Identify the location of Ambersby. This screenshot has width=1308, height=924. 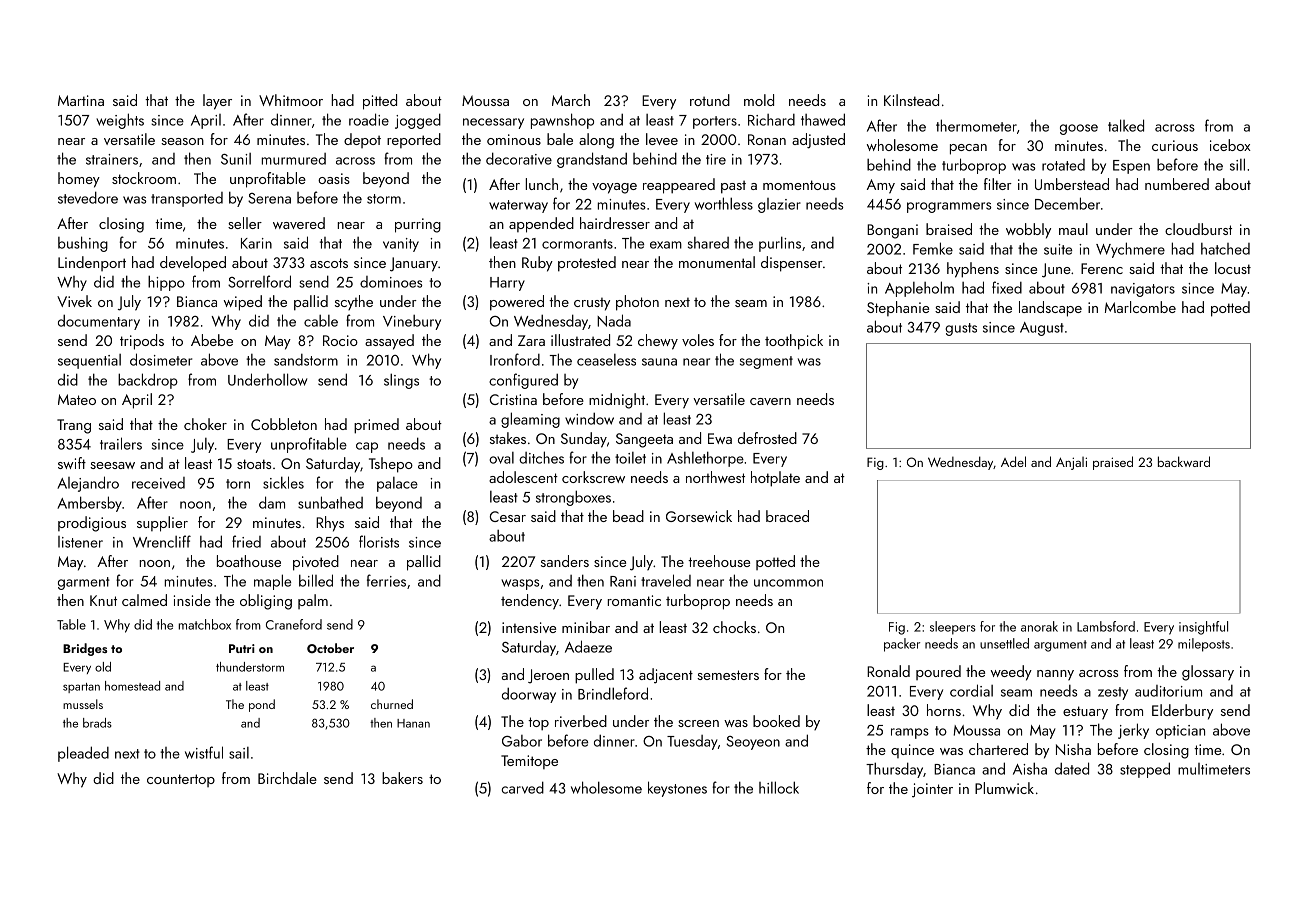
(89, 504).
